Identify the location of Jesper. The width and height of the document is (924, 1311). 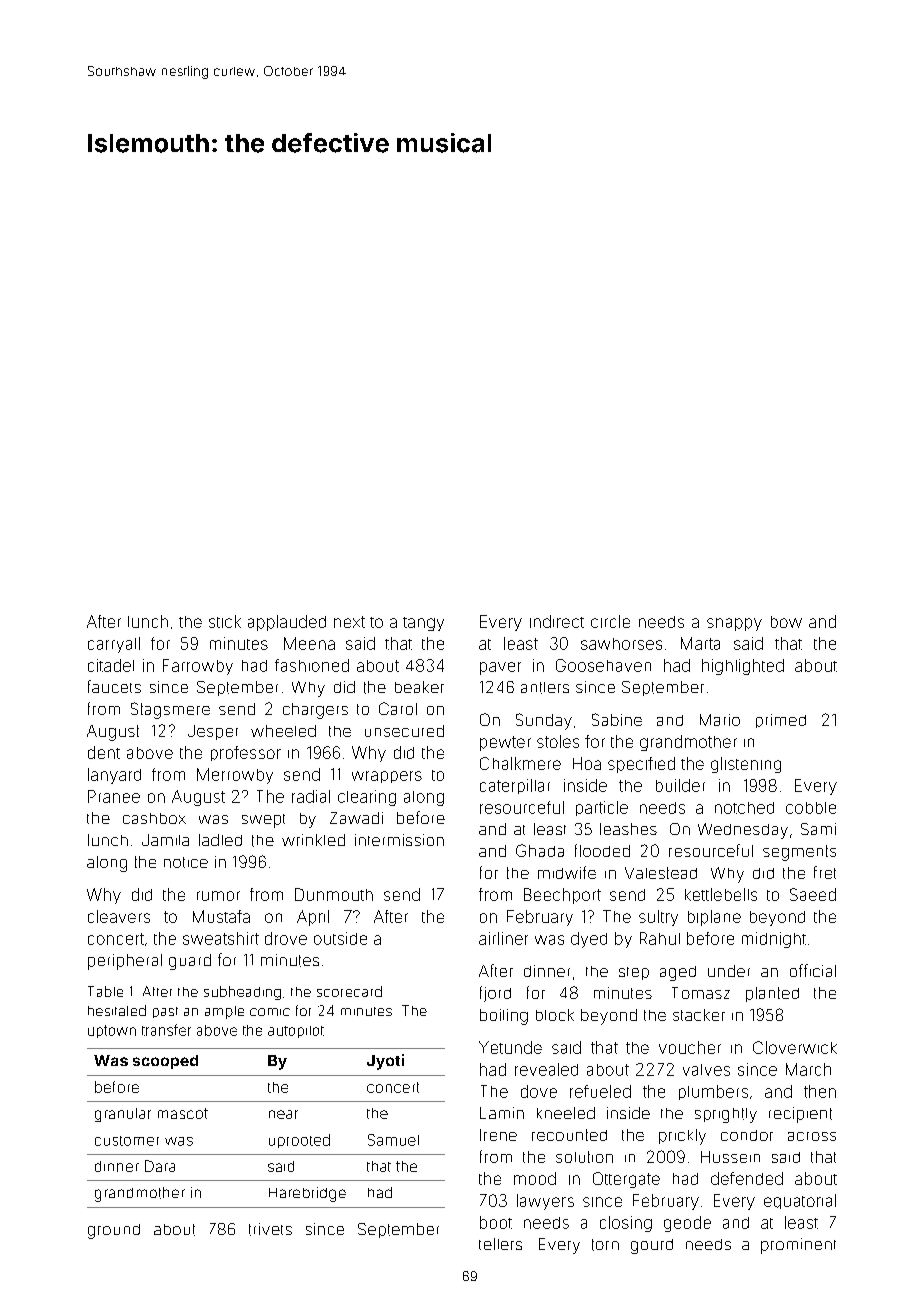
(213, 732).
